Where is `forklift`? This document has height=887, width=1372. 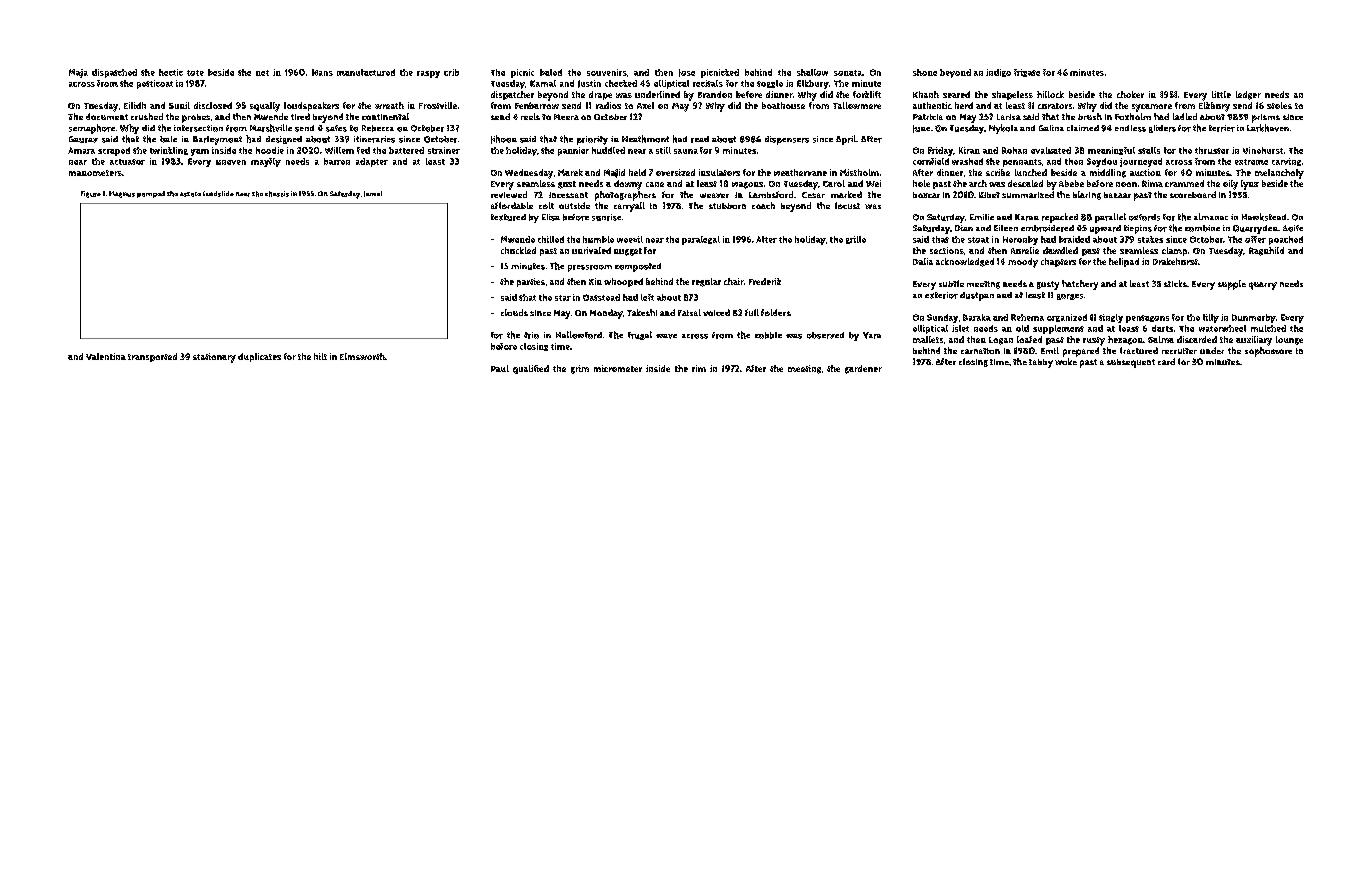 forklift is located at coordinates (867, 94).
